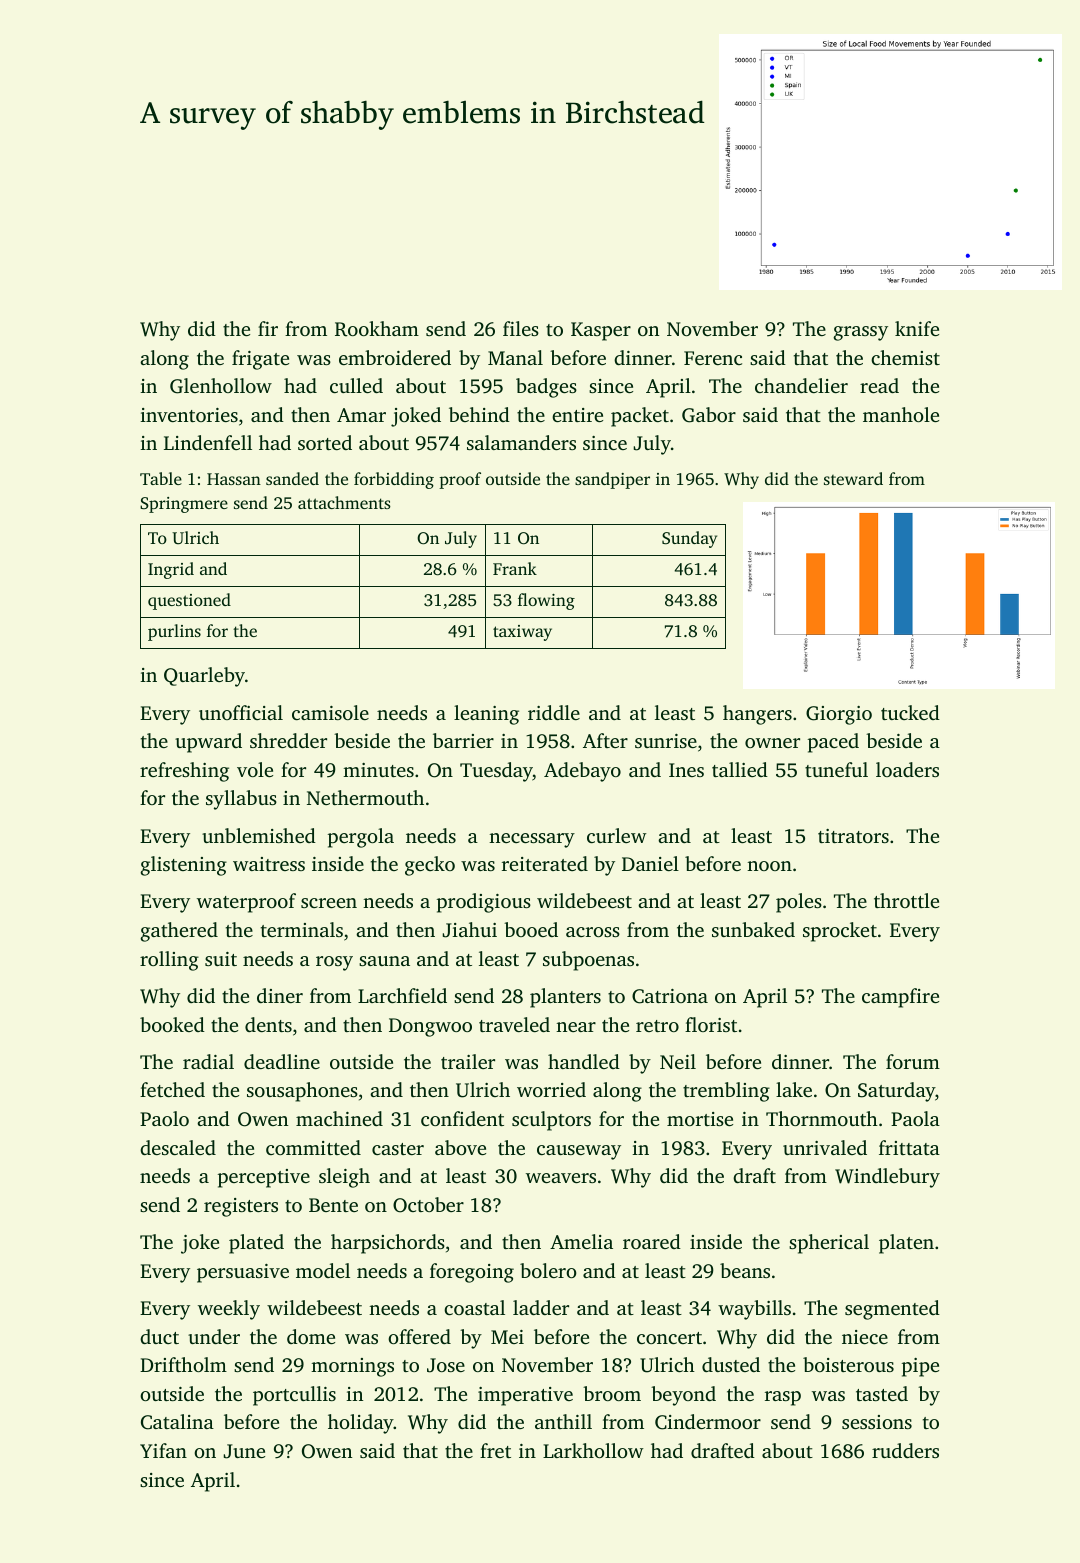  I want to click on necessary, so click(532, 840).
